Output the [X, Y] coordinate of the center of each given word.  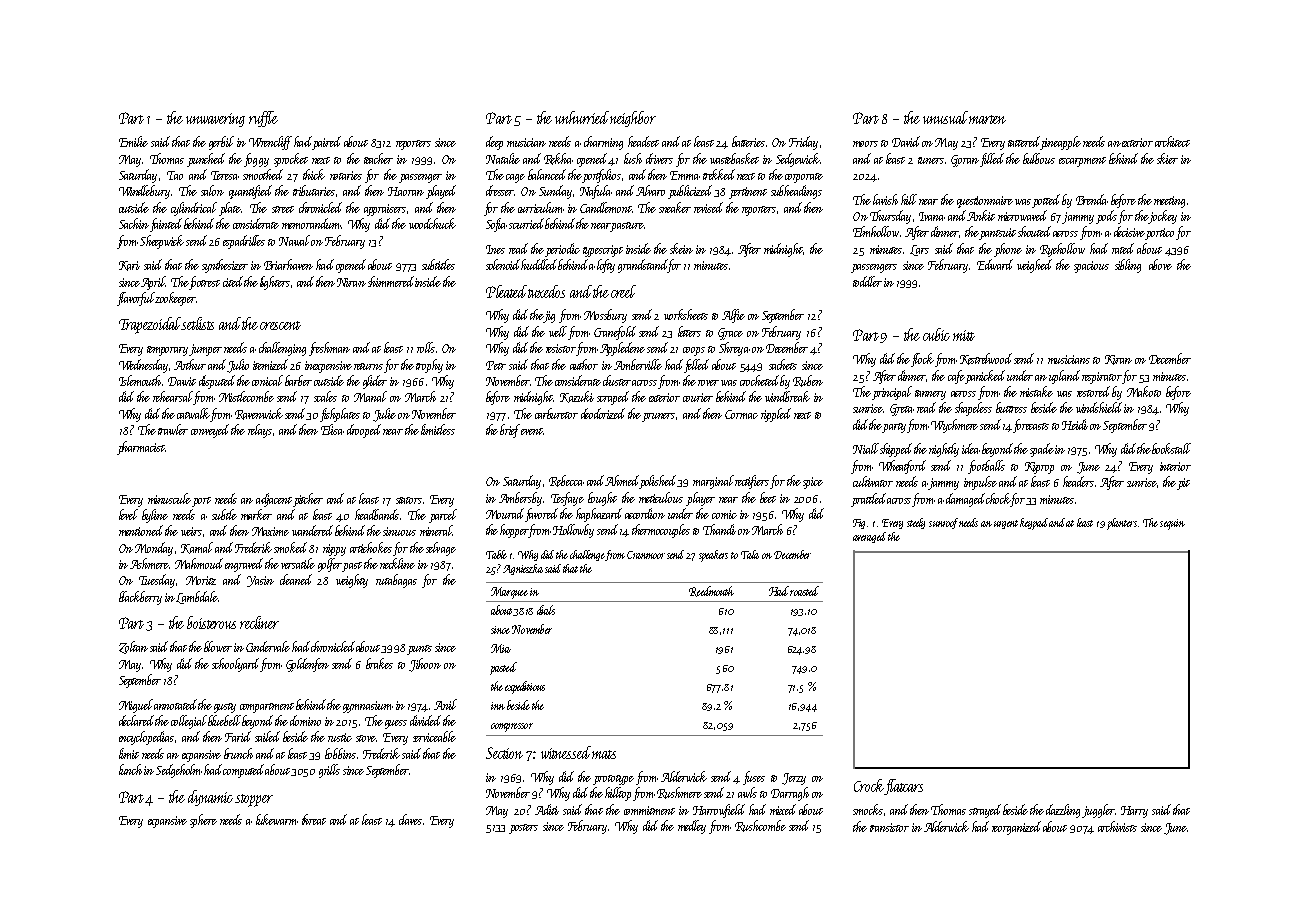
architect [1172, 141]
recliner [259, 622]
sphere [203, 821]
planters [1122, 524]
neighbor [633, 119]
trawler [173, 429]
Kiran [1118, 360]
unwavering [215, 120]
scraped [613, 398]
